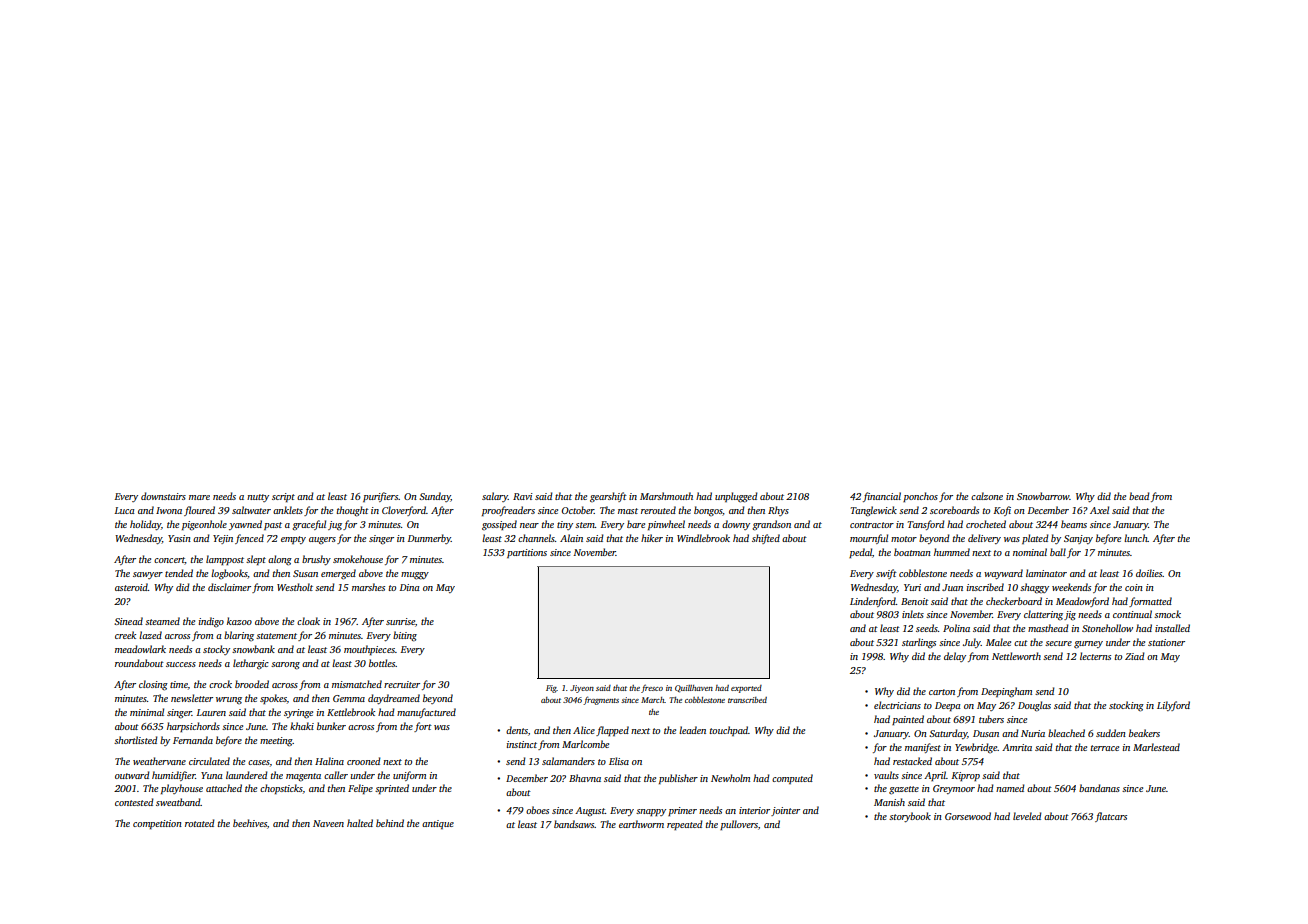  I want to click on Saturday, so click(948, 734).
